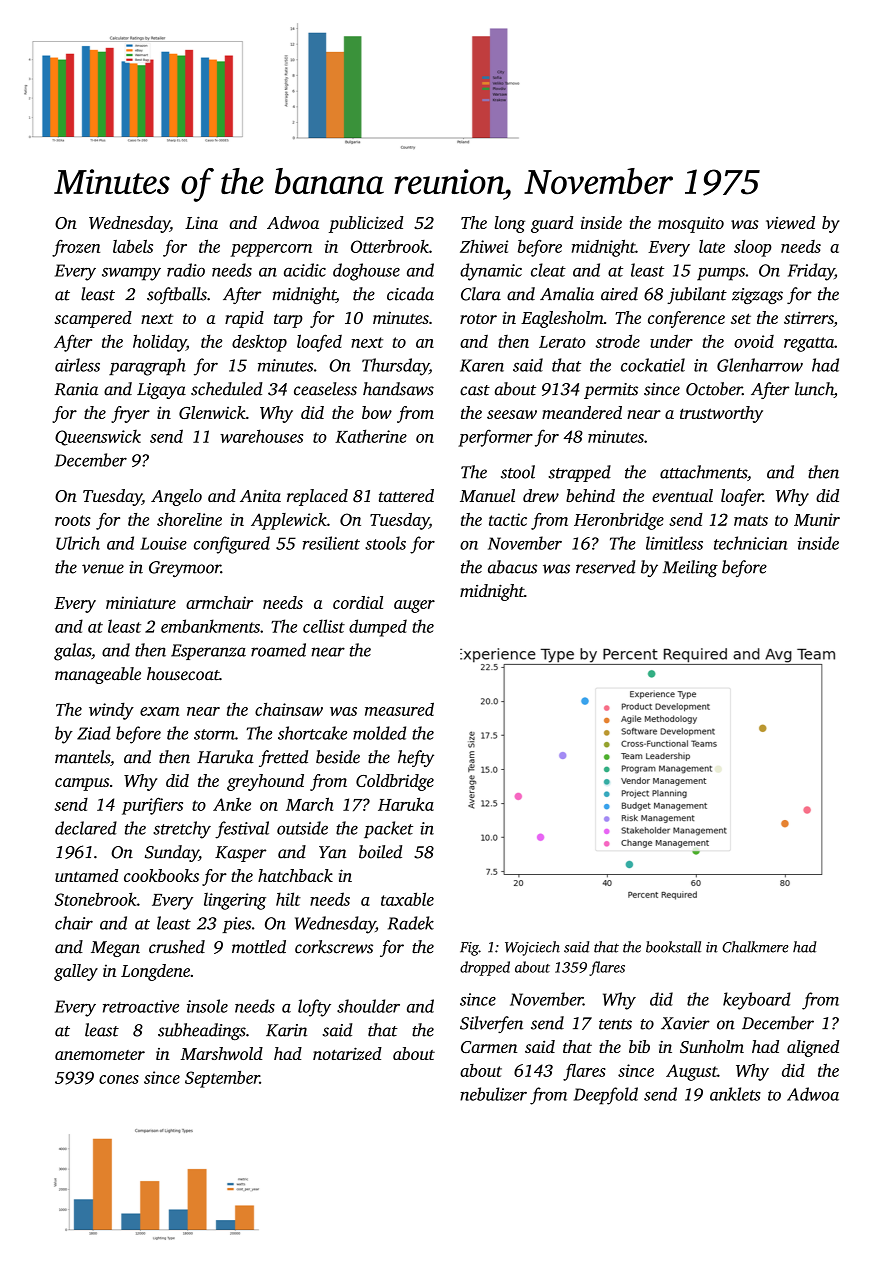 This page has height=1269, width=894. Describe the element at coordinates (201, 222) in the page. I see `Lina` at that location.
